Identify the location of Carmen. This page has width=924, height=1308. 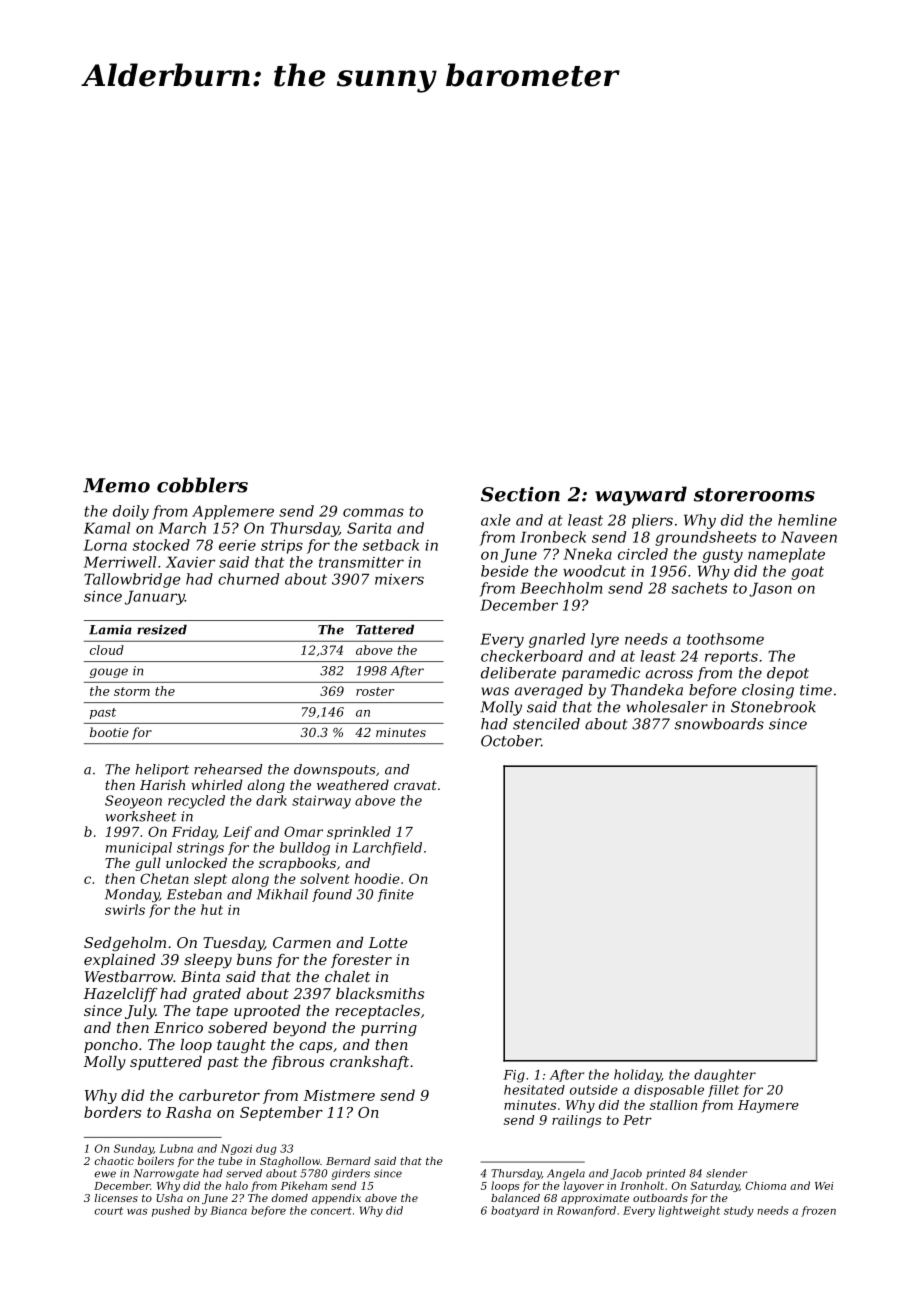
(302, 942).
